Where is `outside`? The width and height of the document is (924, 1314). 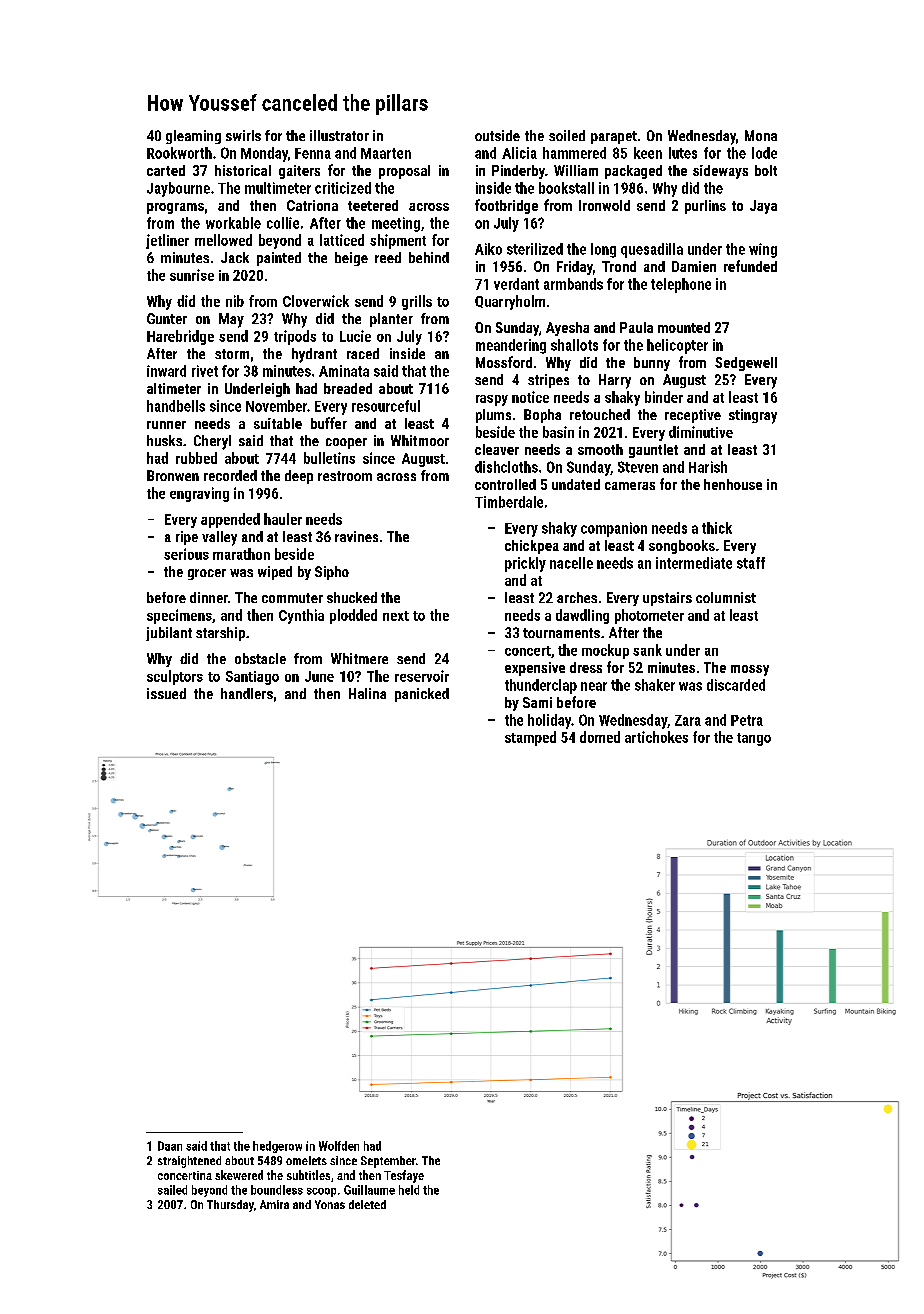
outside is located at coordinates (497, 135).
